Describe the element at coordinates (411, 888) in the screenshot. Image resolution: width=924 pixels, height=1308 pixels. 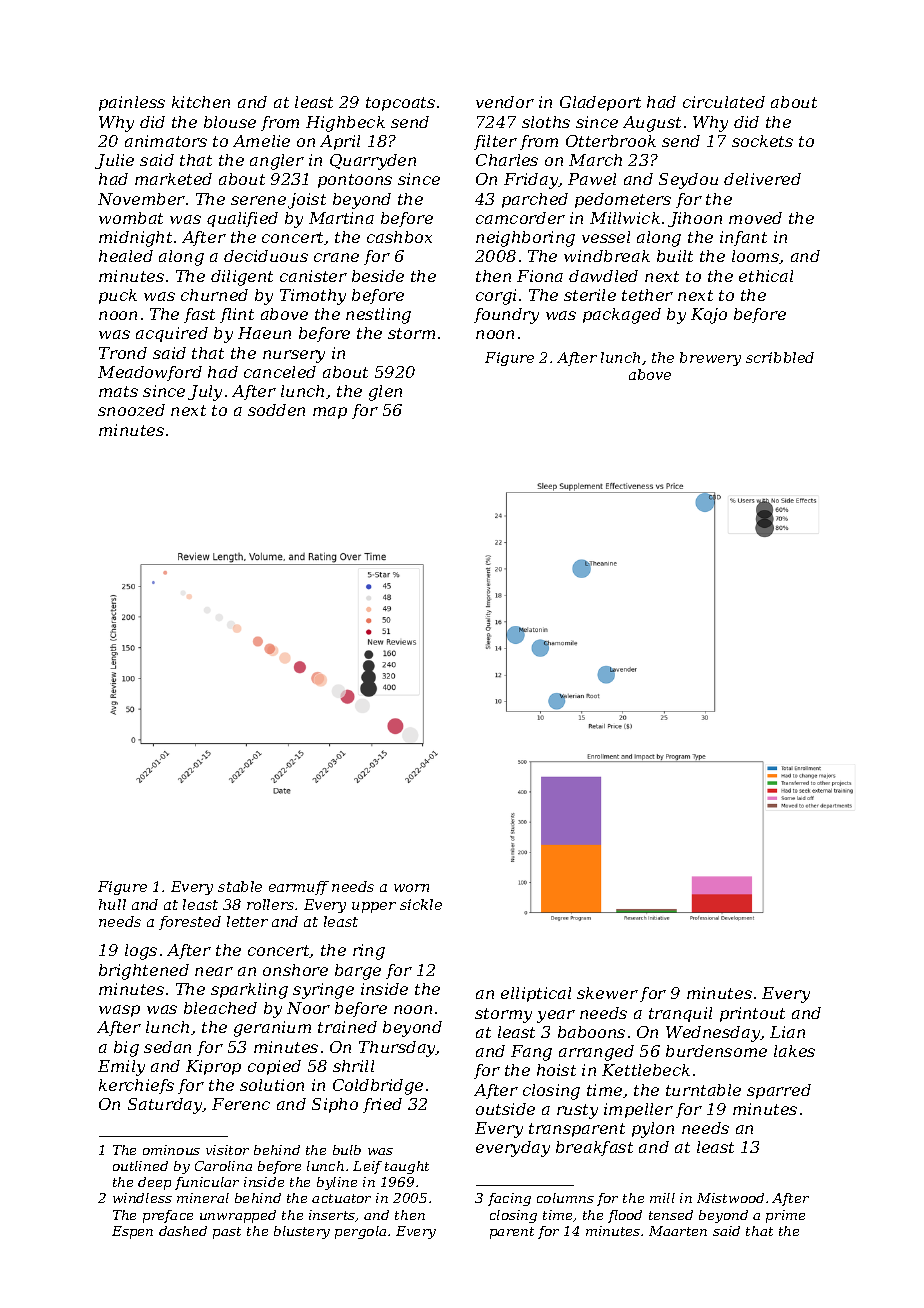
I see `worn` at that location.
